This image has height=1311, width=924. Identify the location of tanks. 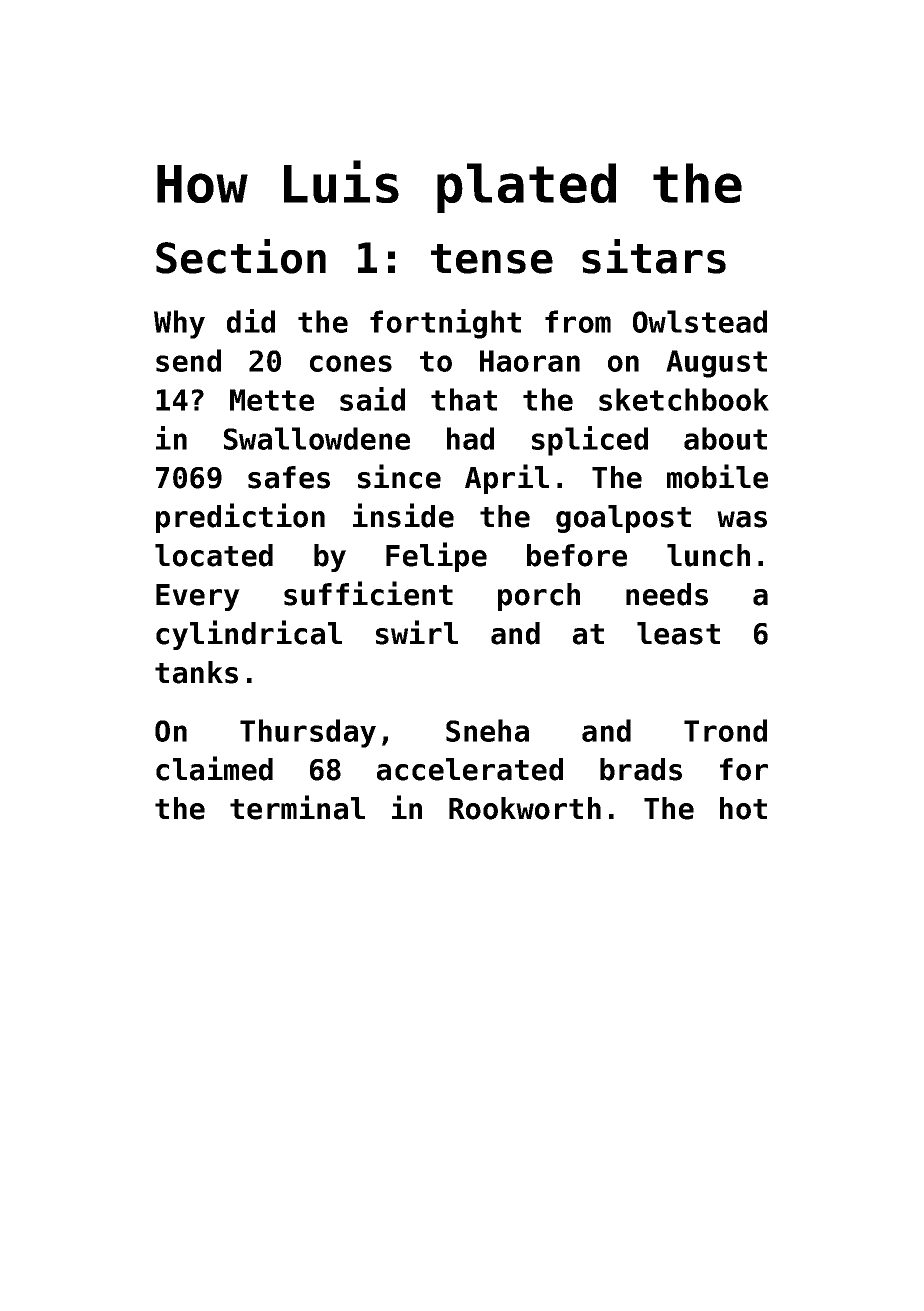
(196, 672).
